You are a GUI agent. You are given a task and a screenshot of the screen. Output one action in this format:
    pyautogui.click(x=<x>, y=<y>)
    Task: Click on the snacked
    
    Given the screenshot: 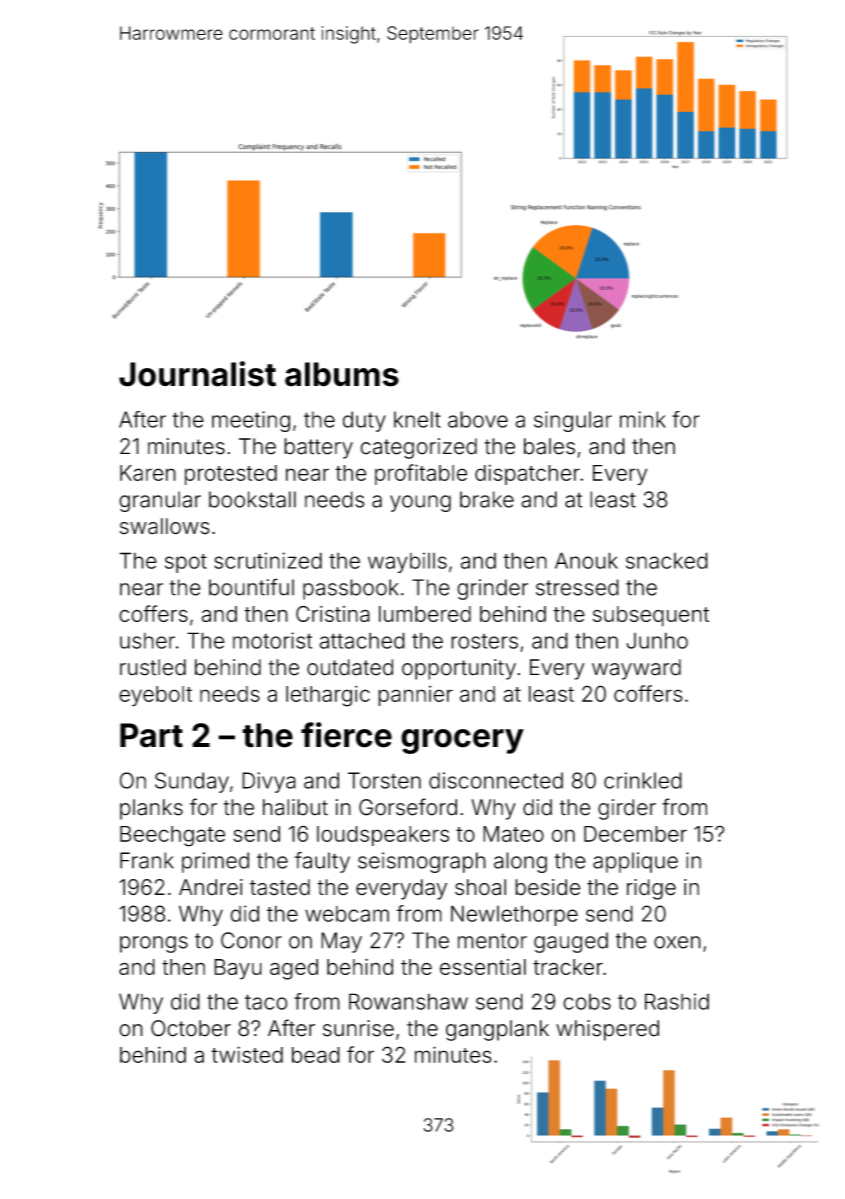 What is the action you would take?
    pyautogui.click(x=667, y=560)
